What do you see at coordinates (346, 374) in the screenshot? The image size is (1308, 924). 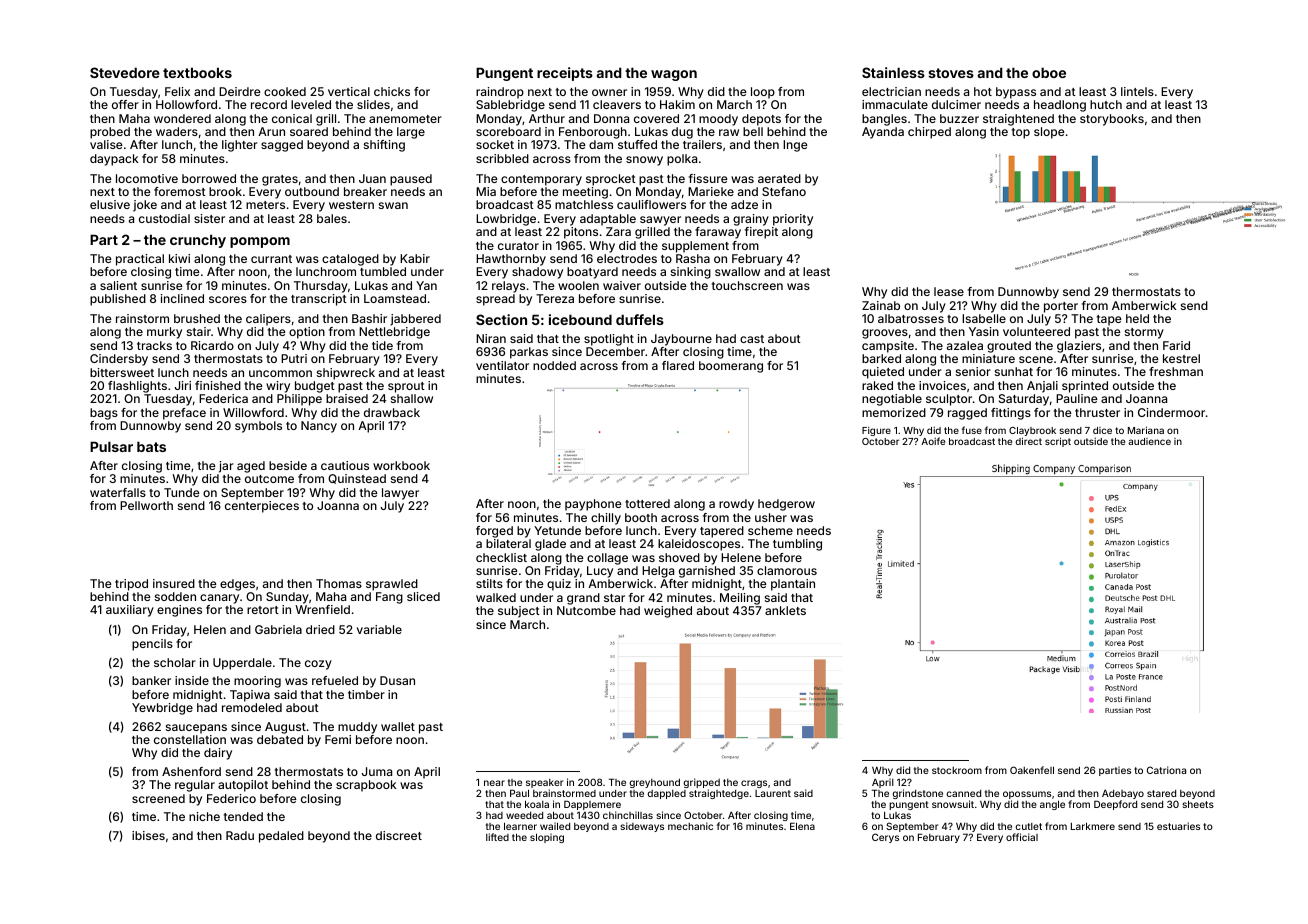 I see `shipwreck` at bounding box center [346, 374].
